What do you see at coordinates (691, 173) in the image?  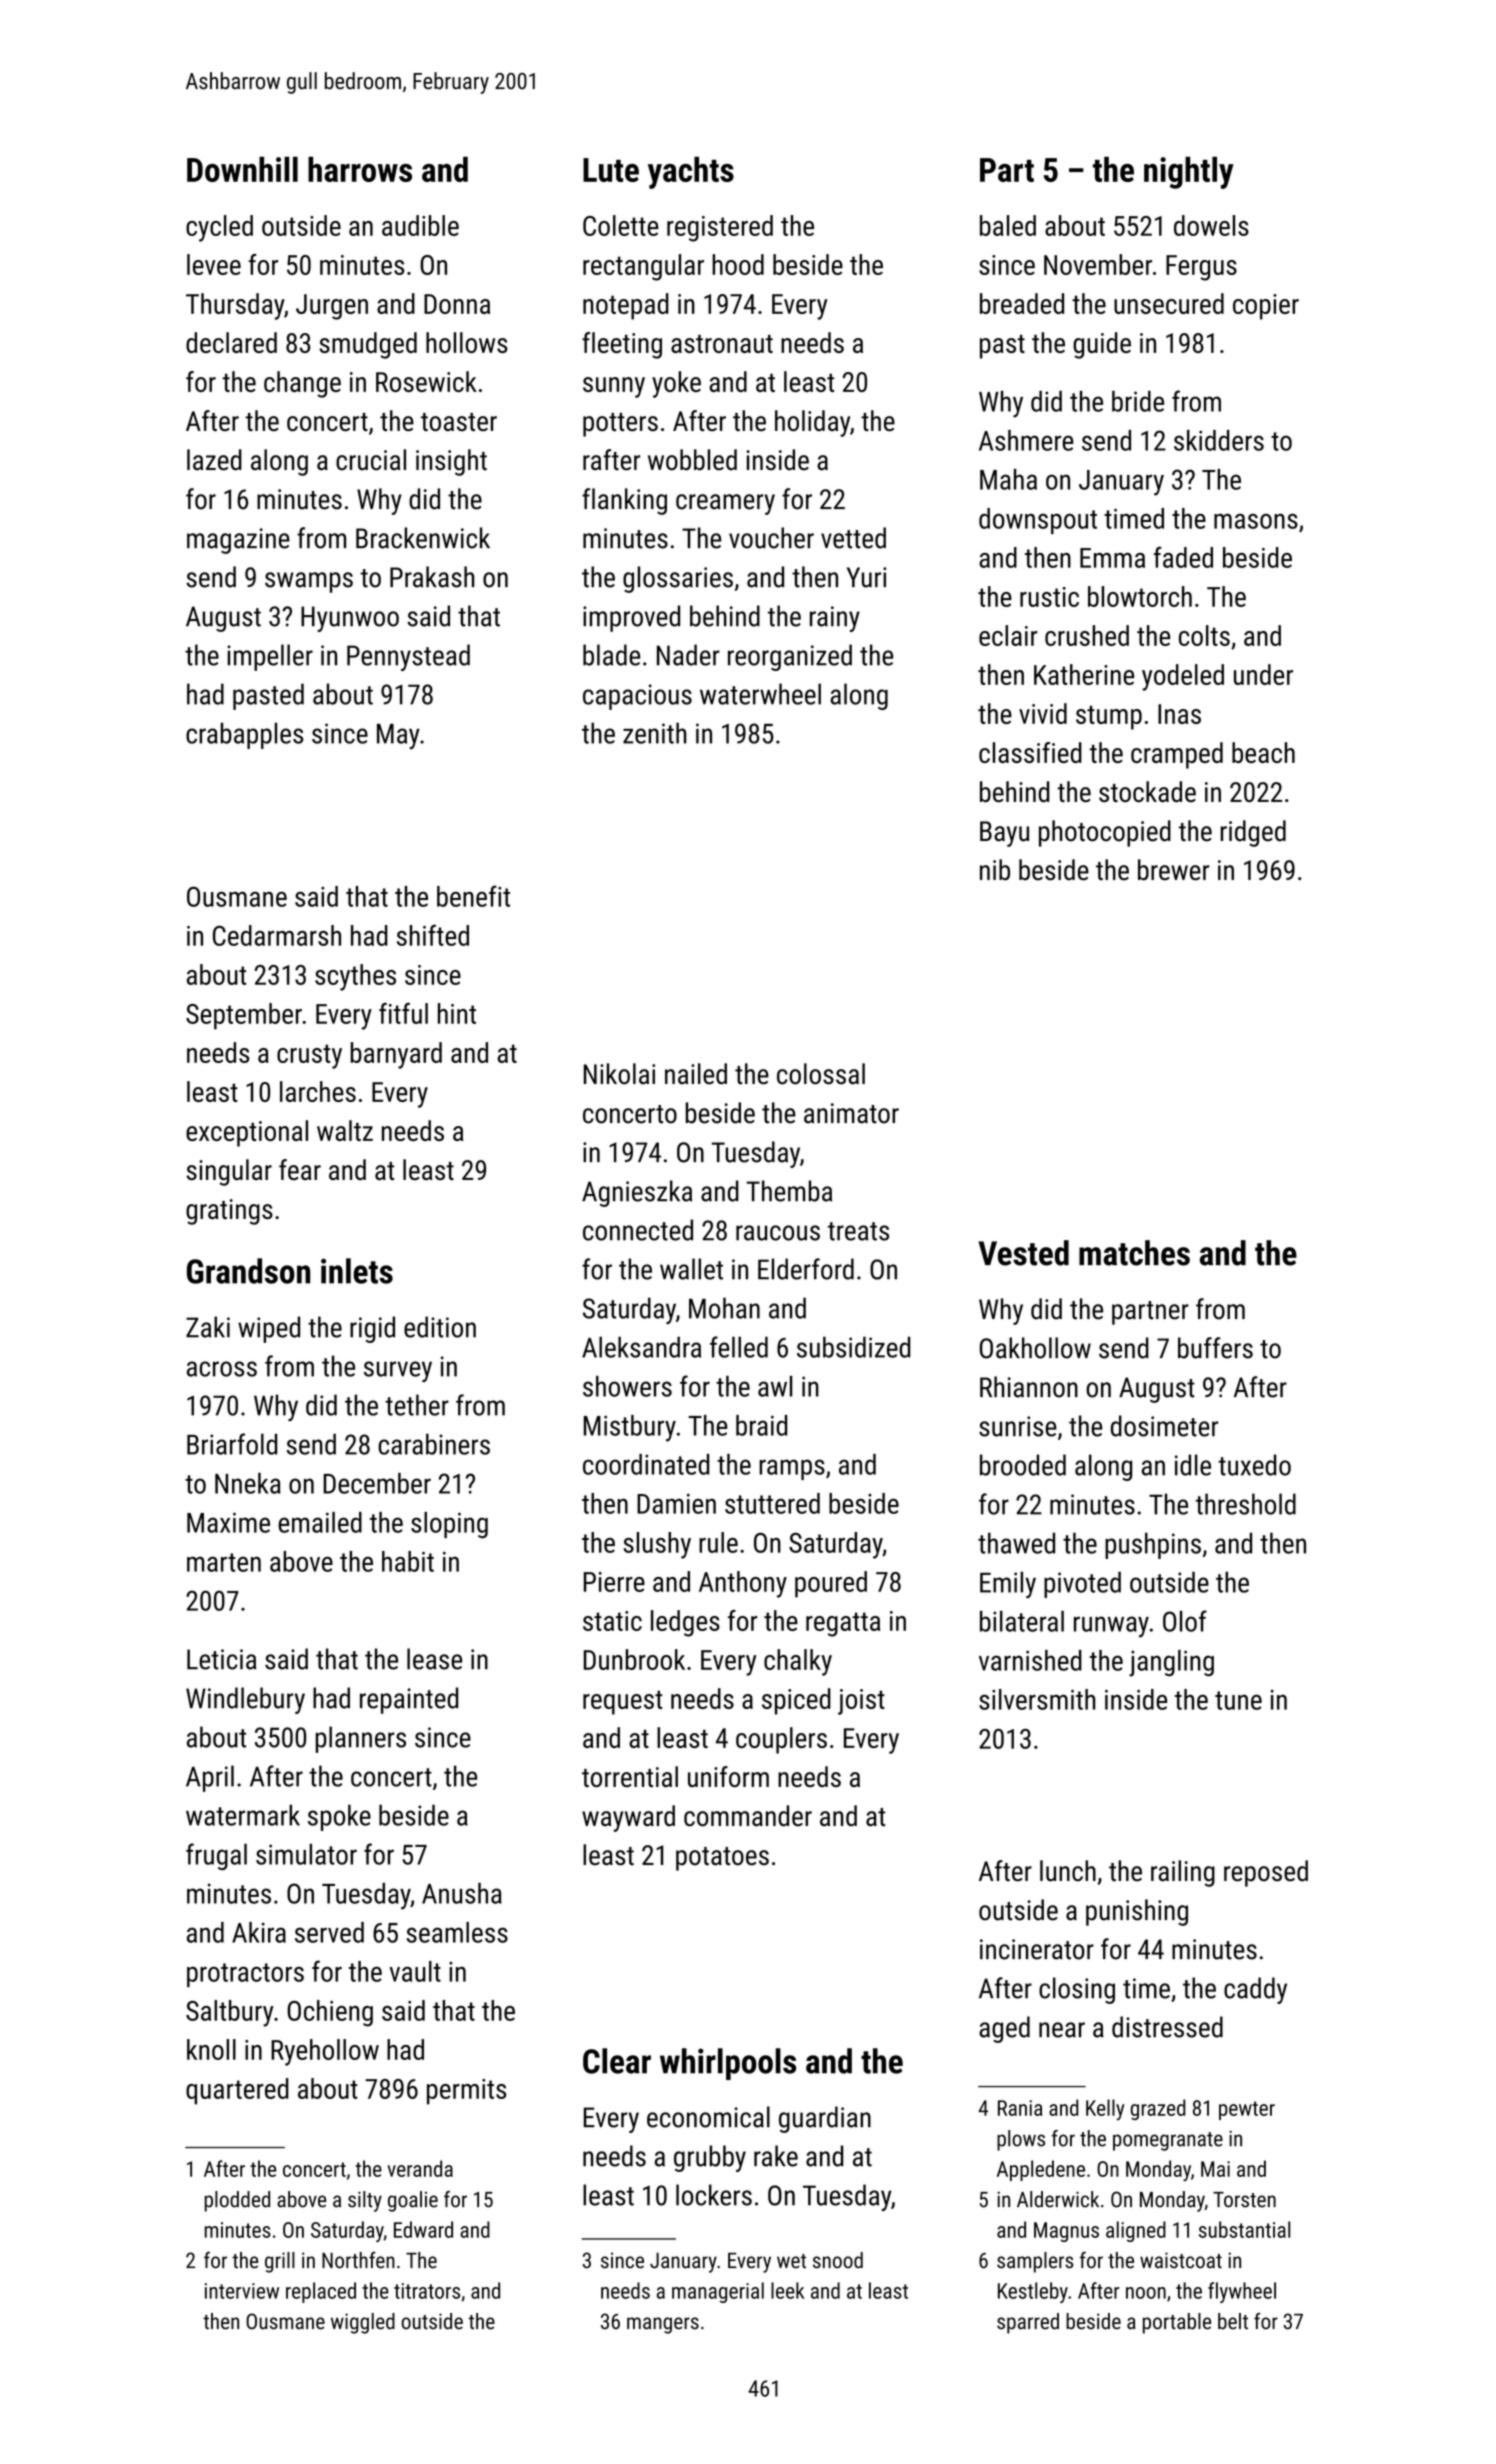 I see `yachts` at bounding box center [691, 173].
